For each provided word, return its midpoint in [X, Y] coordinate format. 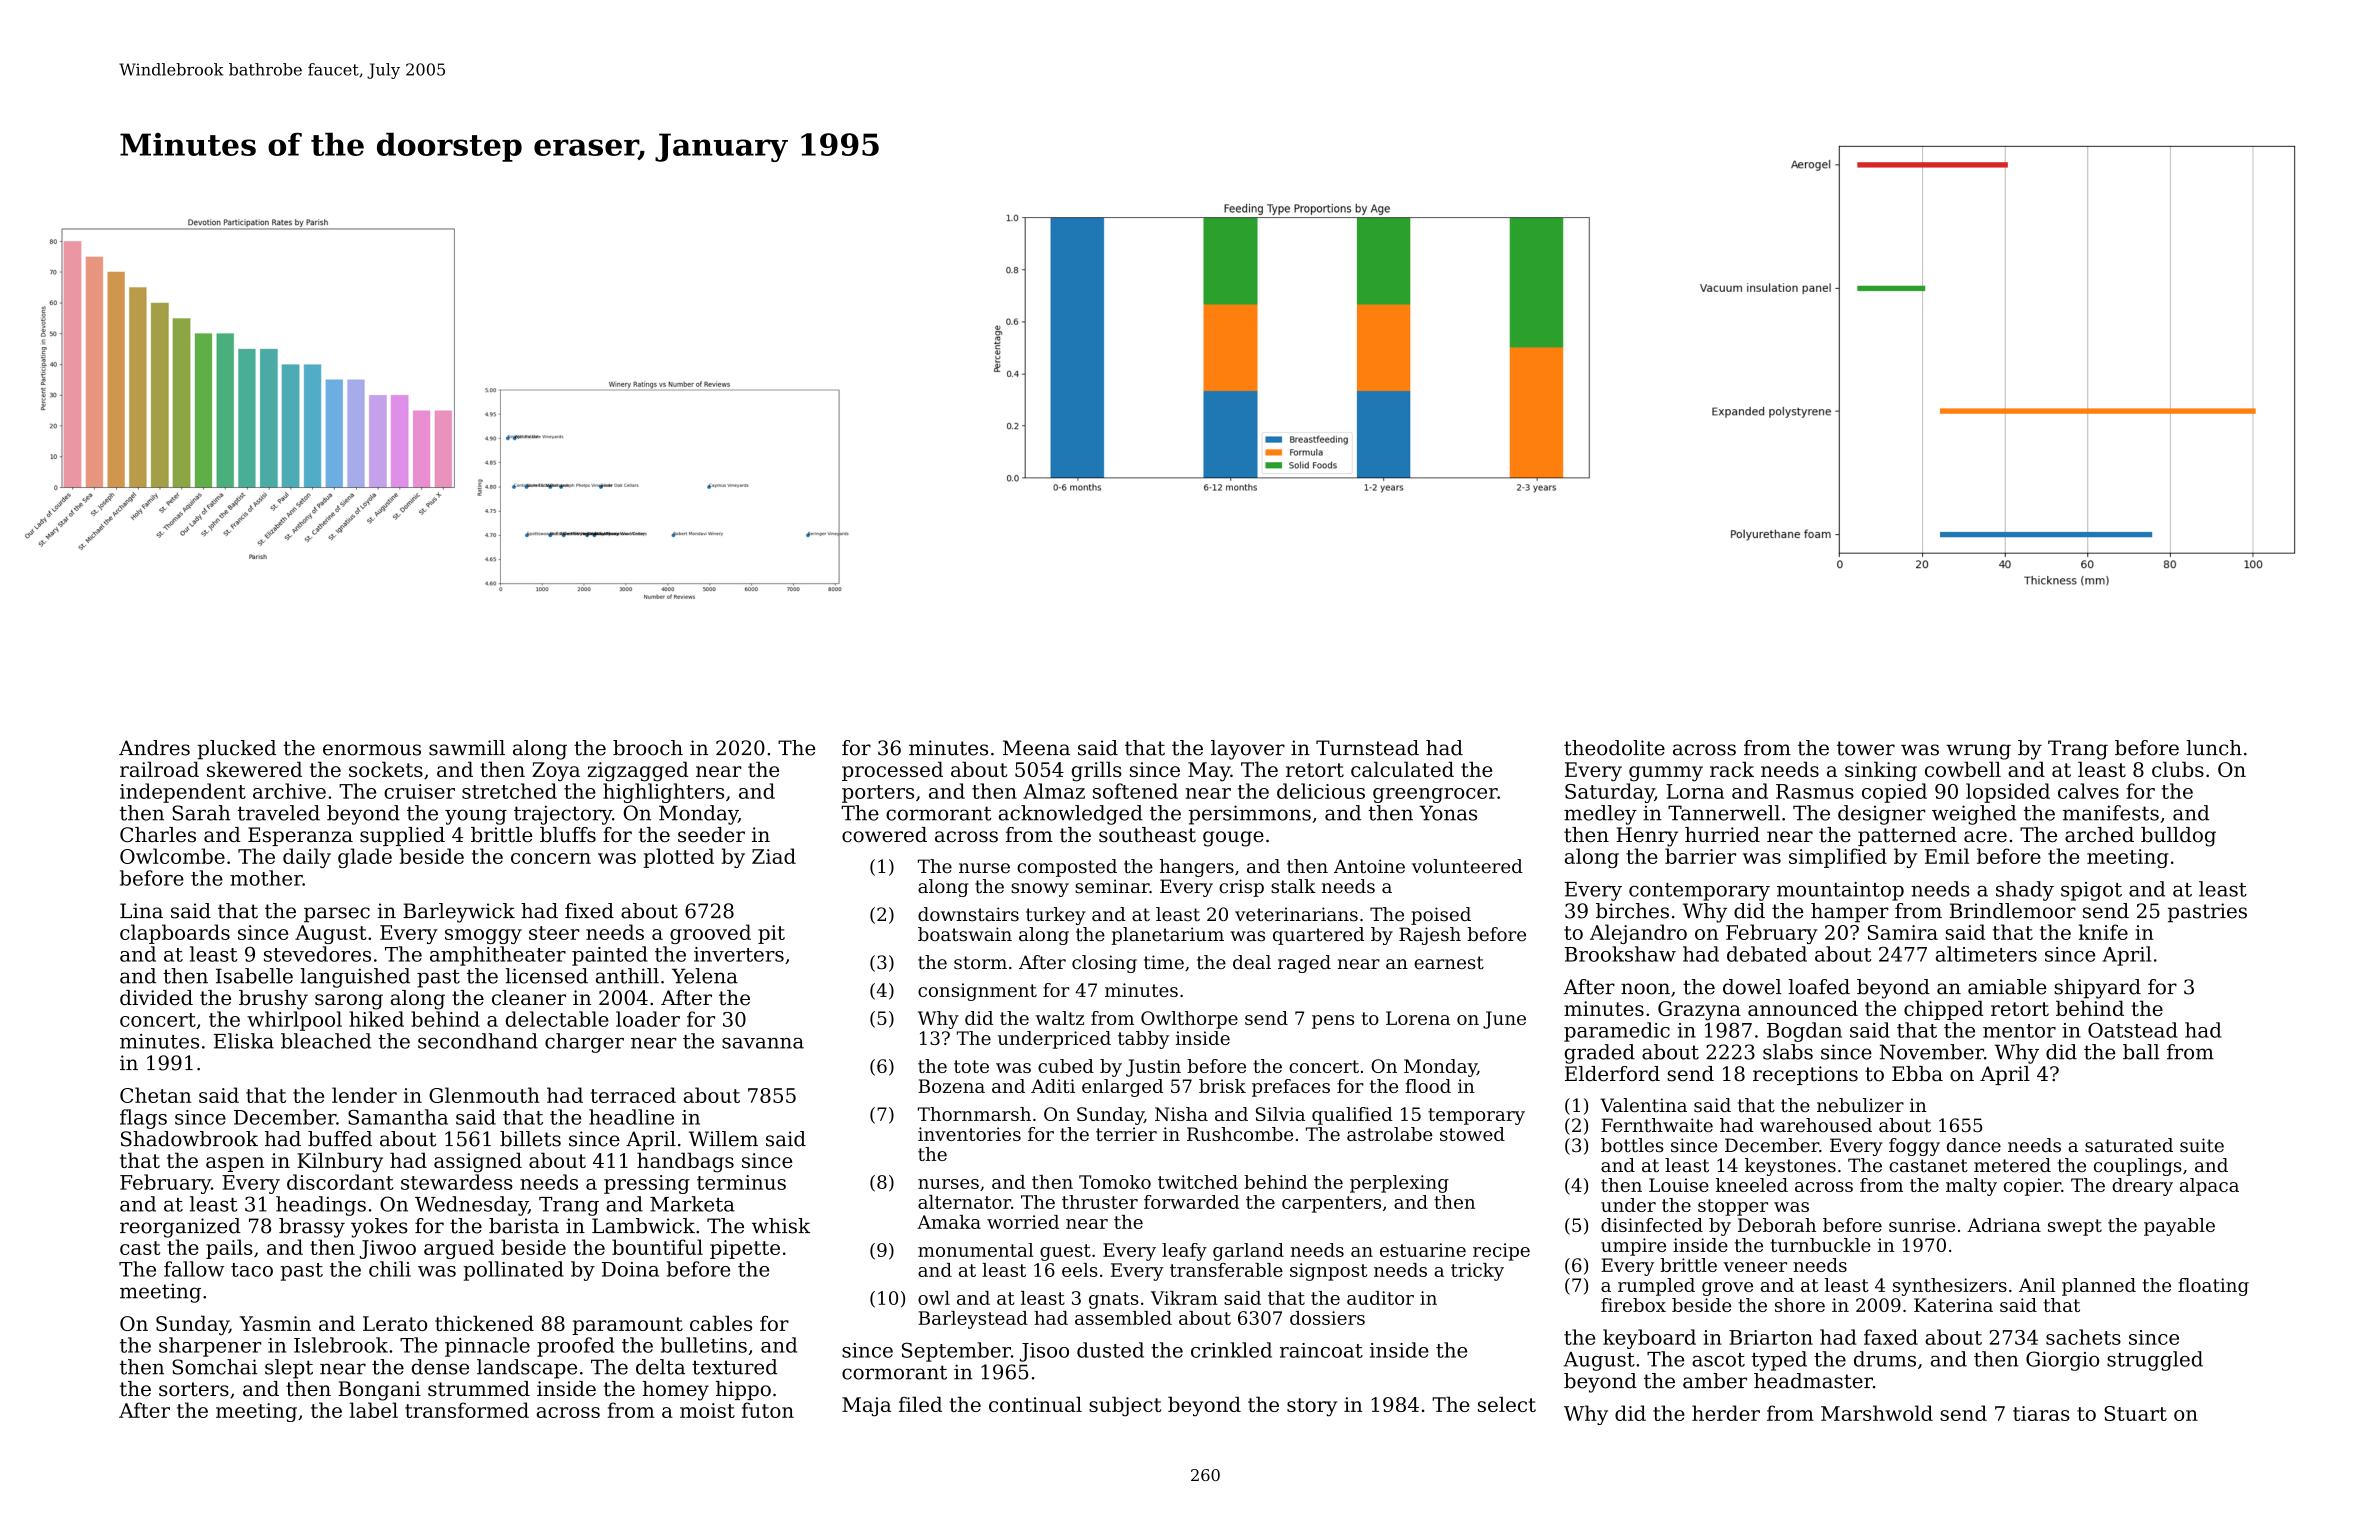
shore [1800, 1305]
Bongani [379, 1391]
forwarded [1191, 1202]
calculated [1402, 769]
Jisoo [1044, 1352]
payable [2179, 1227]
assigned [478, 1162]
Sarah [201, 813]
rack [1732, 769]
